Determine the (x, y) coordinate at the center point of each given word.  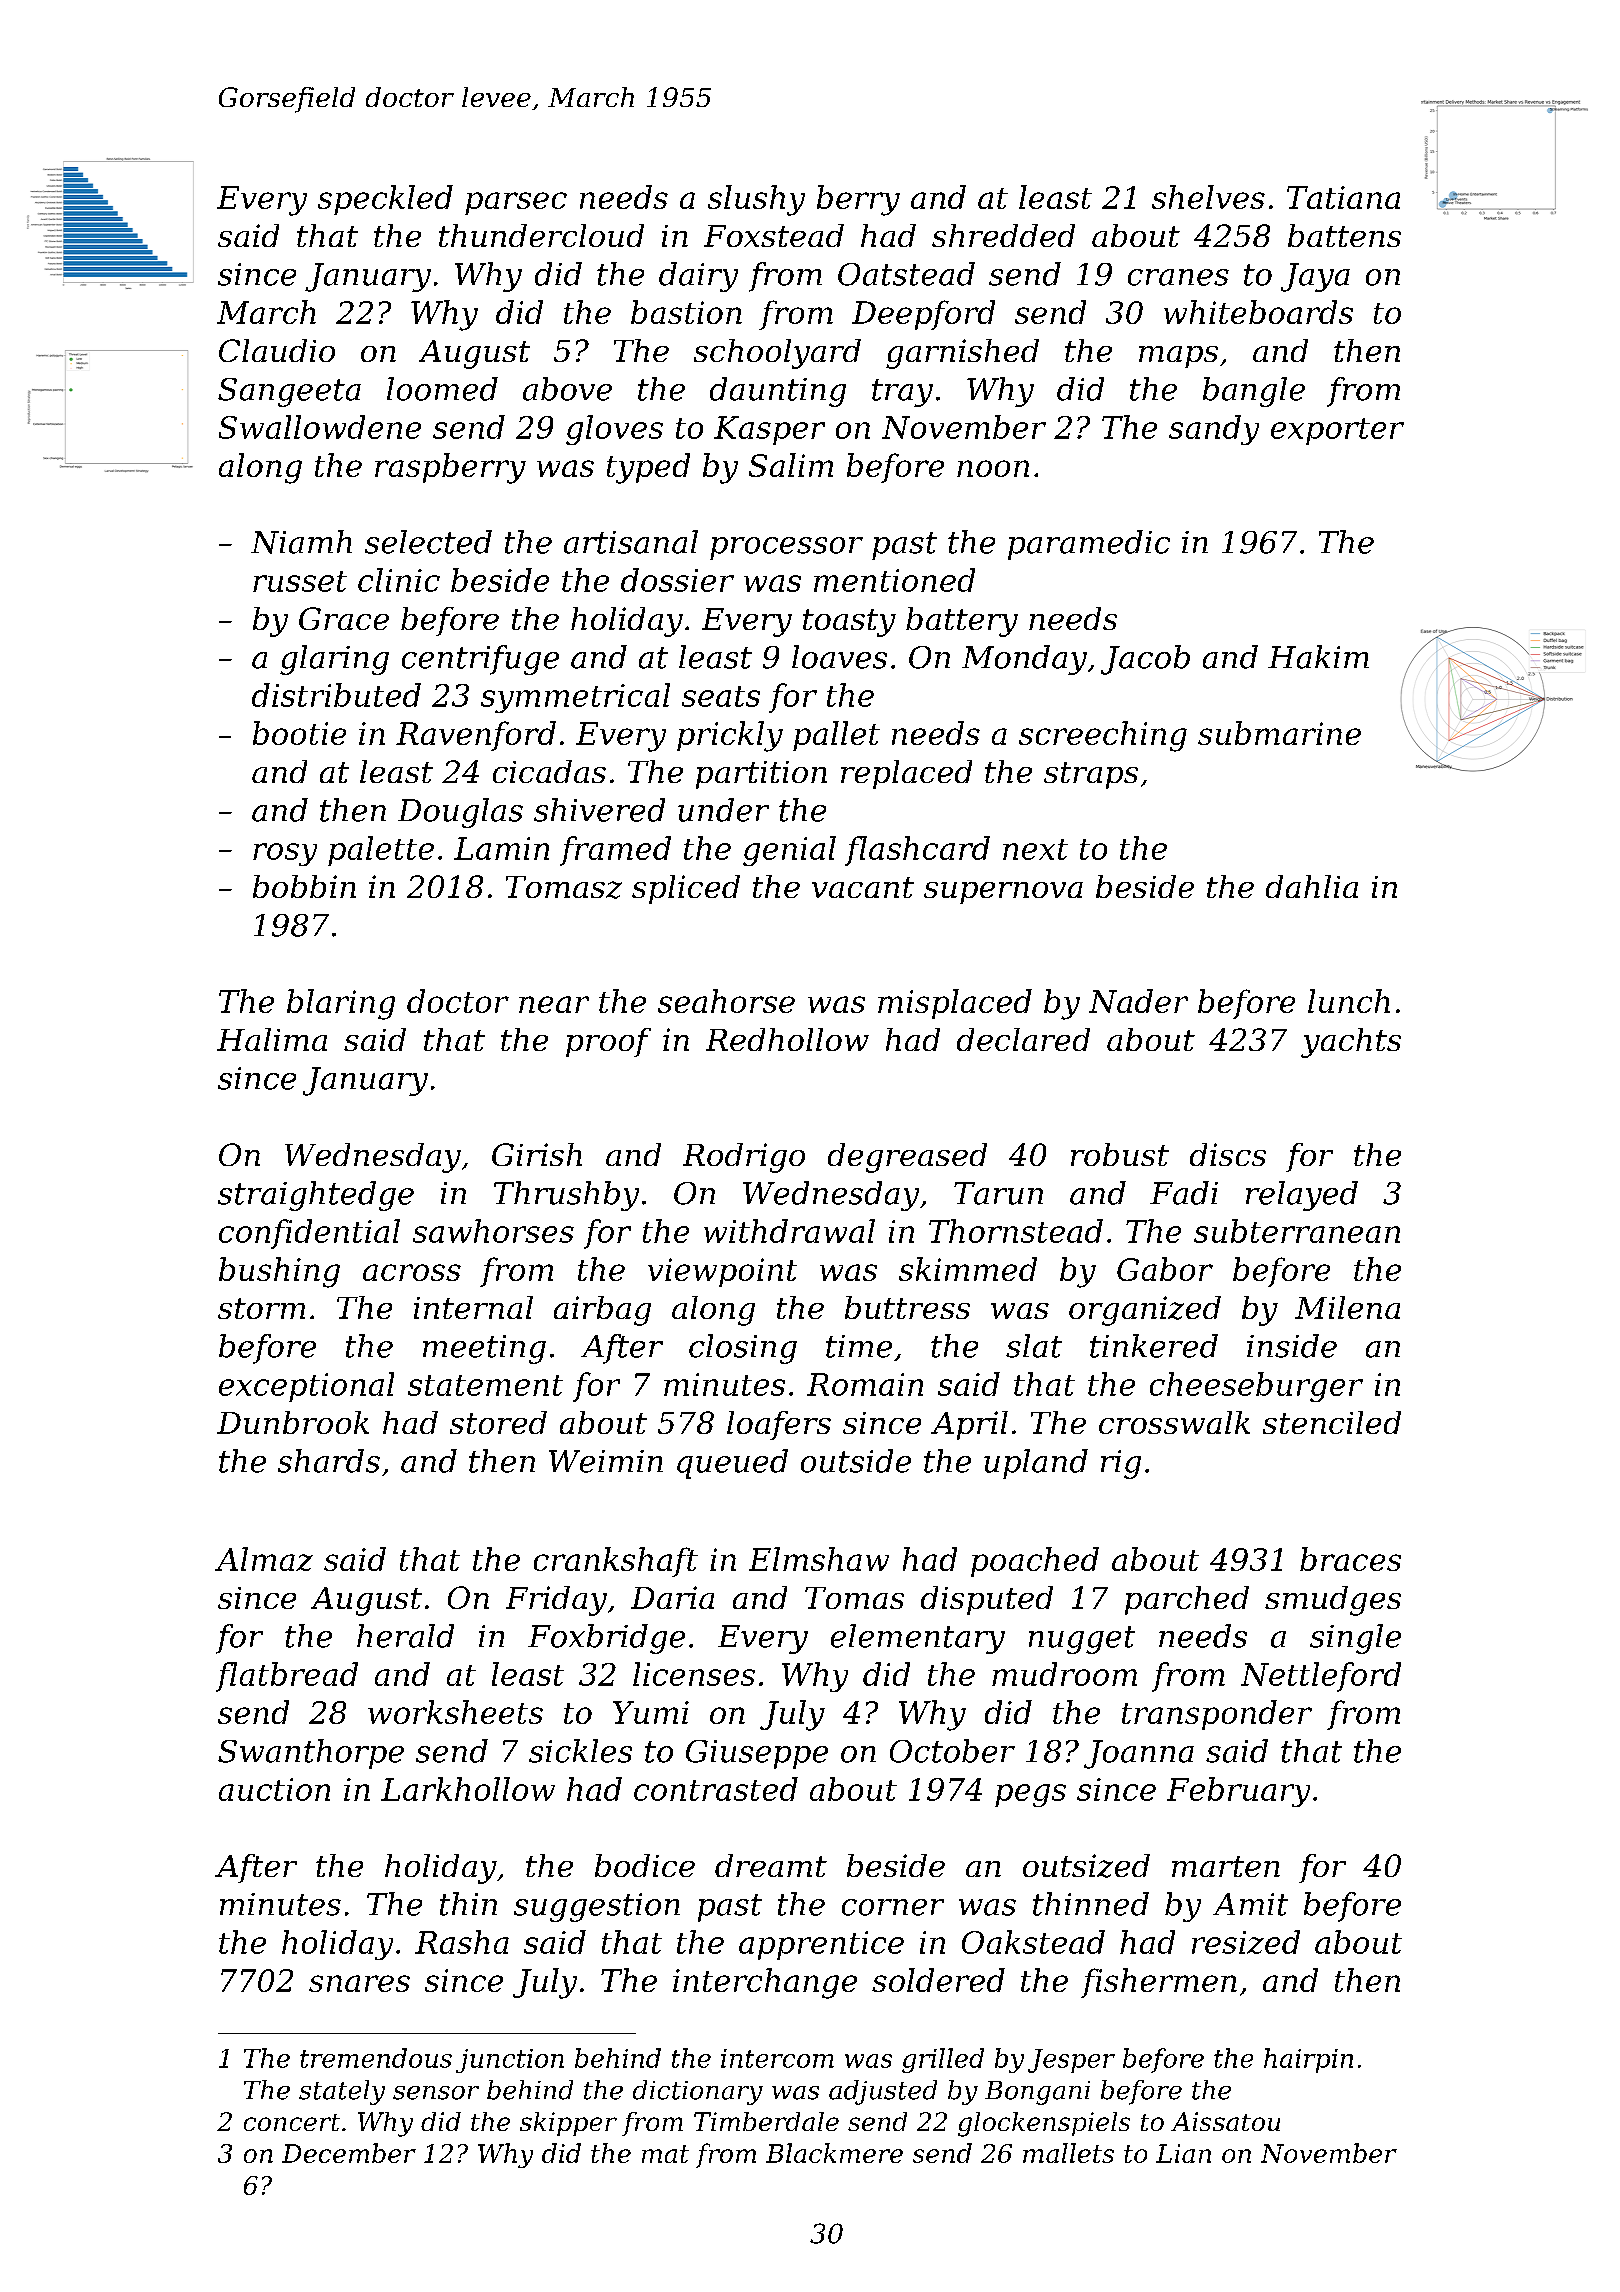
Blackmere (834, 2153)
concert (292, 2122)
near (554, 1004)
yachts (1351, 1043)
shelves (1208, 197)
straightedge (316, 1196)
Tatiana (1343, 197)
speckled (385, 200)
